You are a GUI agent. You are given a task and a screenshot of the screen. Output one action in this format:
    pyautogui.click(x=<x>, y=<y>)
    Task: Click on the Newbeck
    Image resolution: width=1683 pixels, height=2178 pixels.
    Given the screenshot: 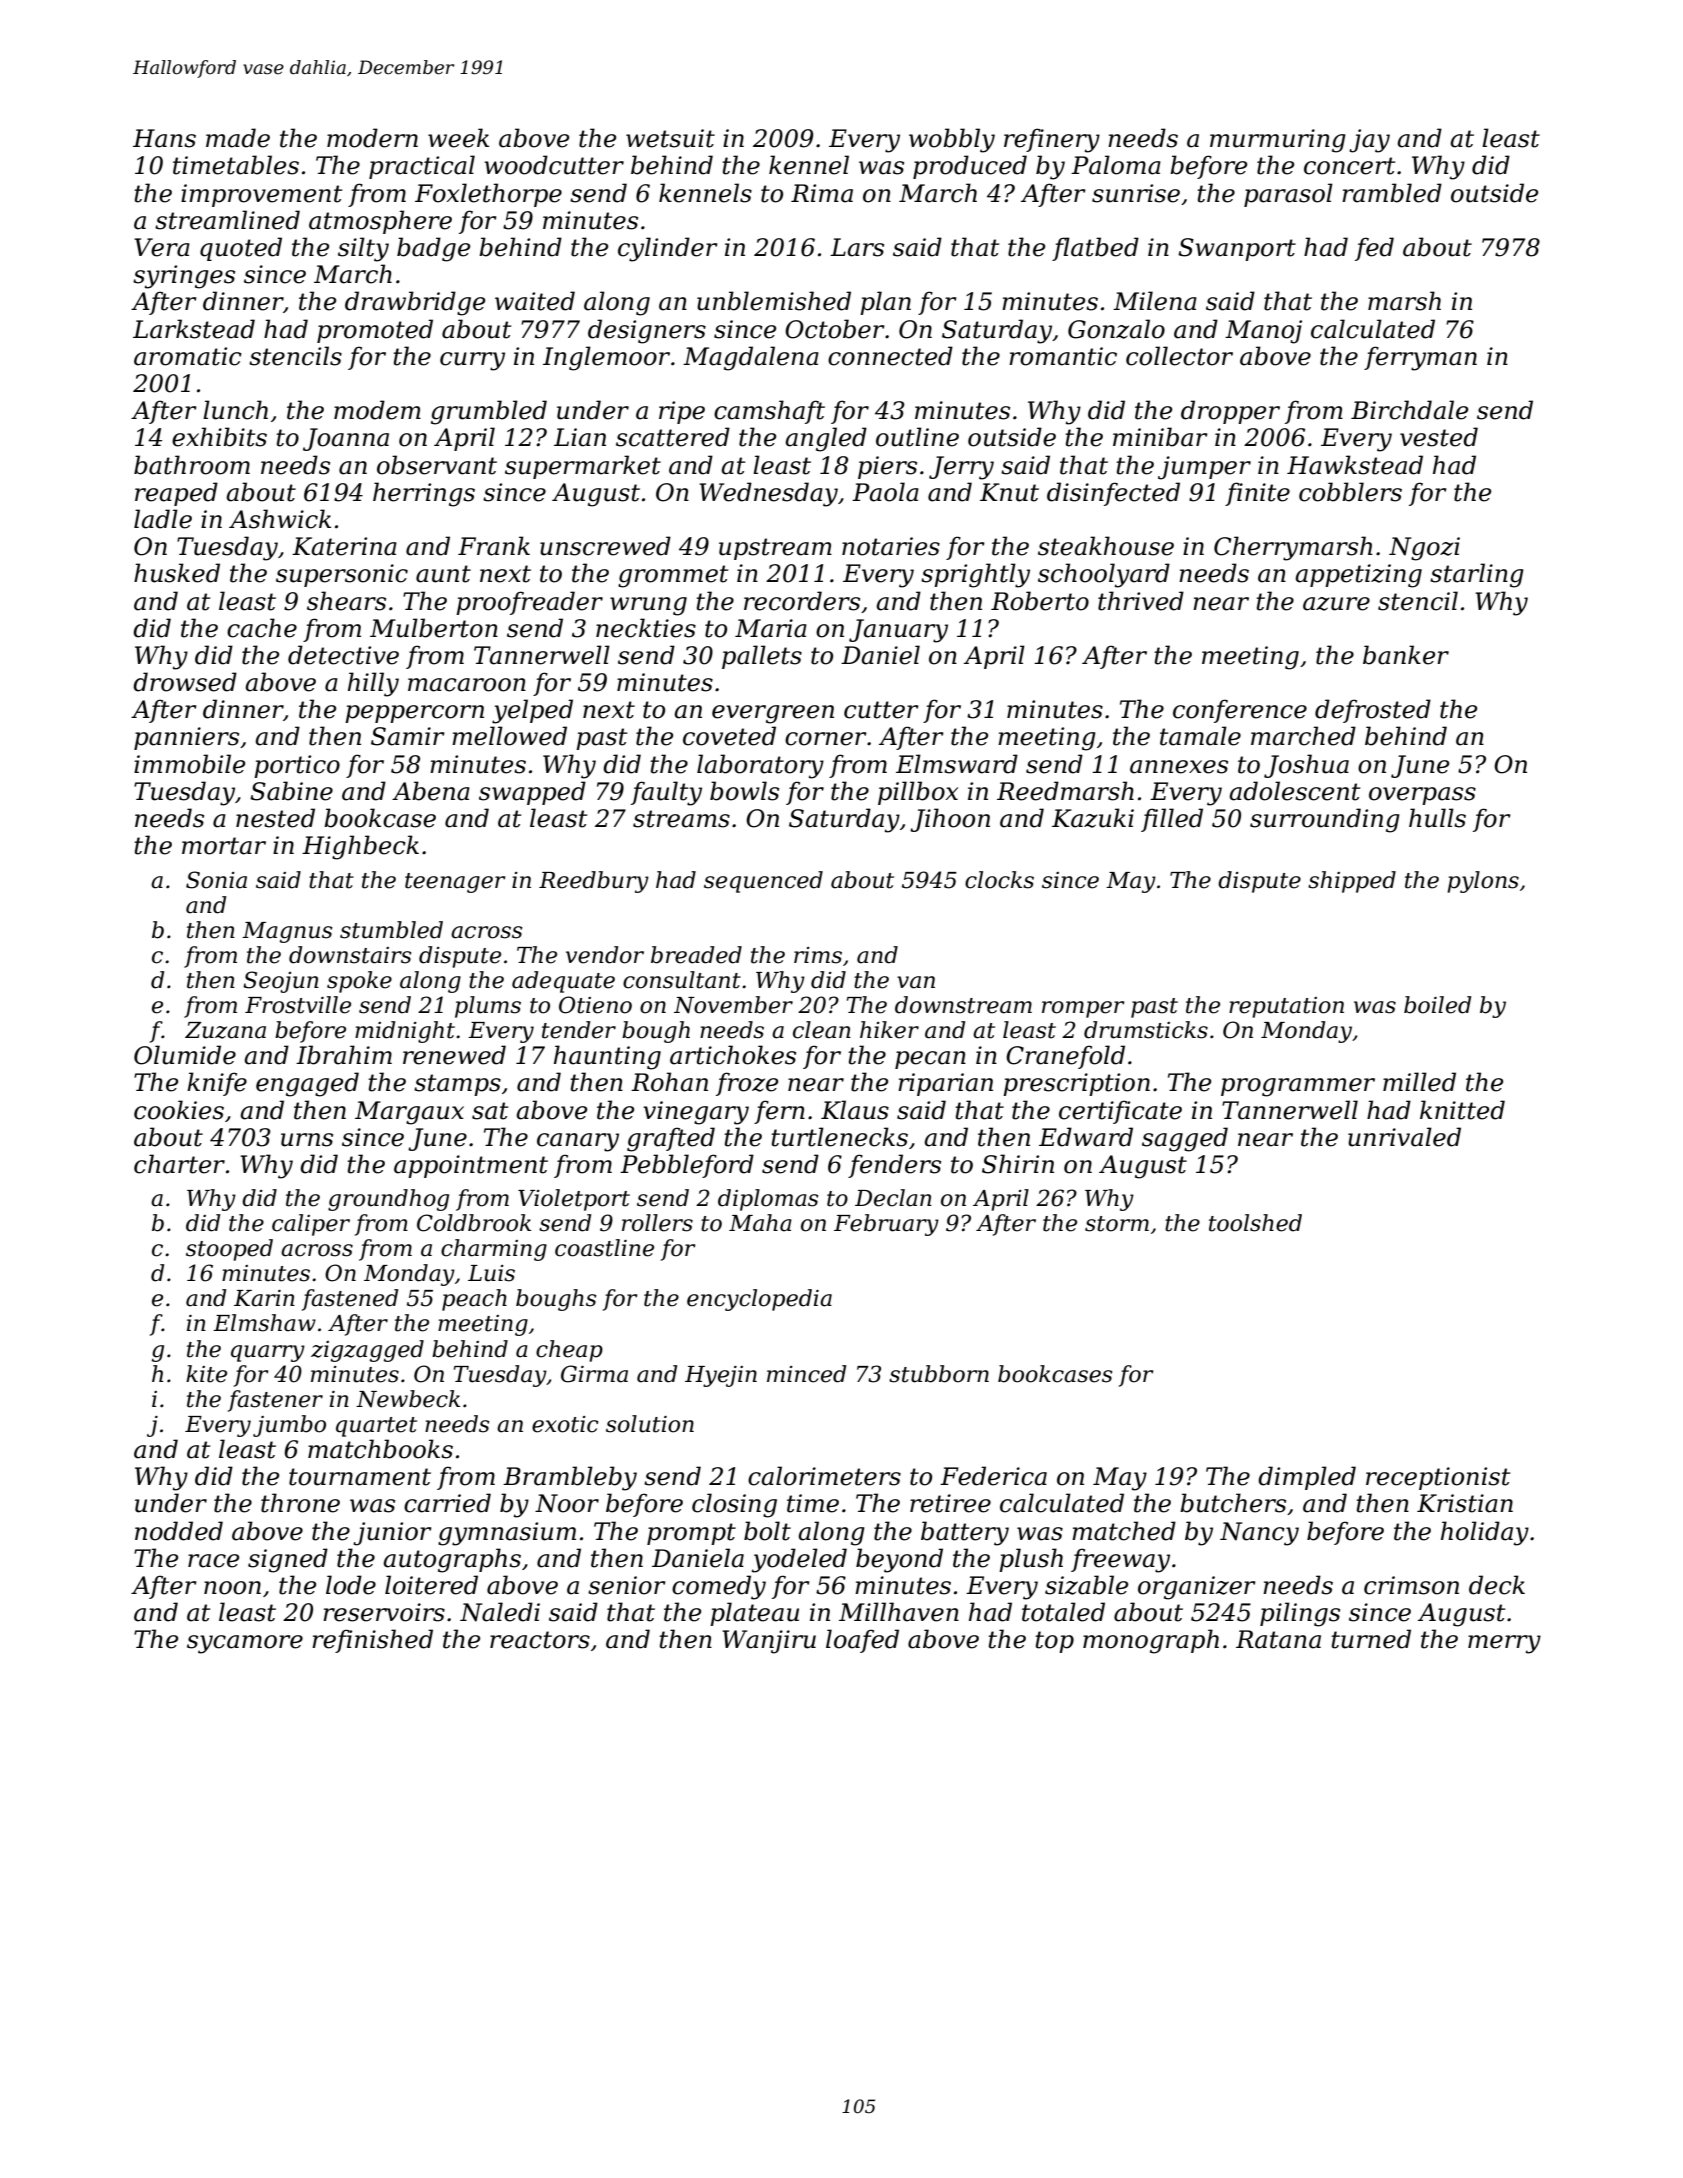 What is the action you would take?
    pyautogui.click(x=408, y=1399)
